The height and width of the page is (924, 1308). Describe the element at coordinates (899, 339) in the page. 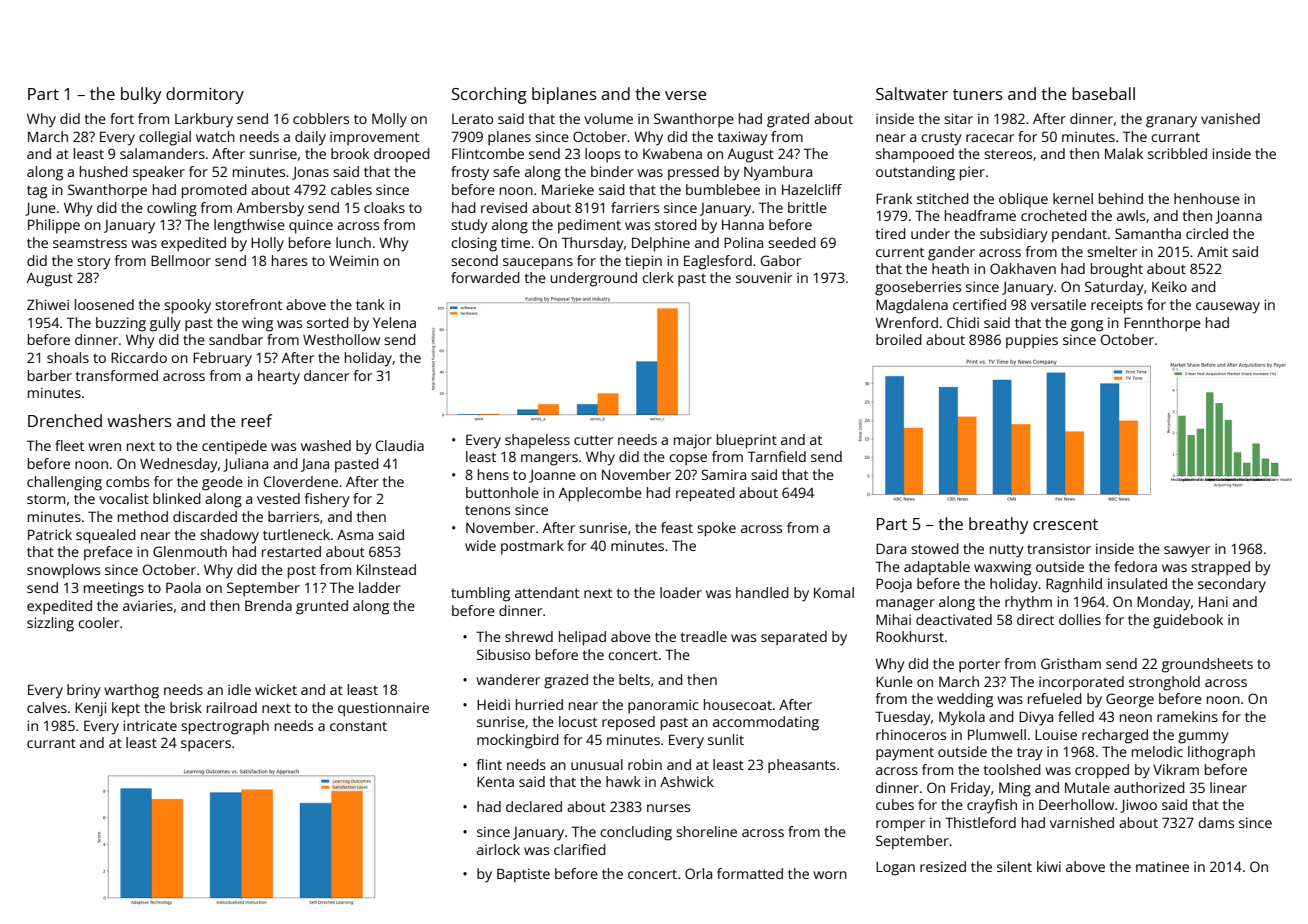

I see `broiled` at that location.
